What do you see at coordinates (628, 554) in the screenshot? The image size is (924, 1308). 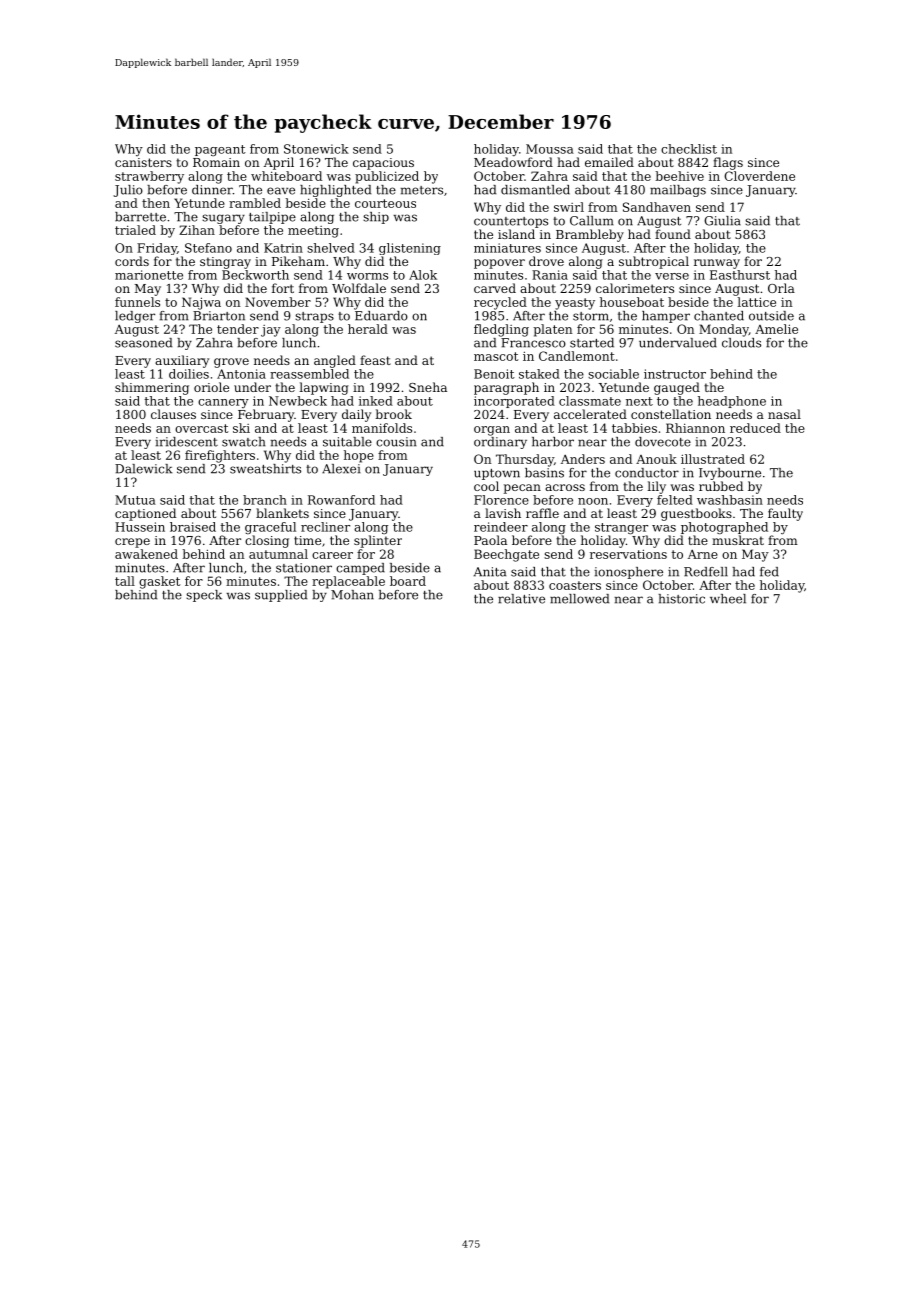 I see `reservations` at bounding box center [628, 554].
